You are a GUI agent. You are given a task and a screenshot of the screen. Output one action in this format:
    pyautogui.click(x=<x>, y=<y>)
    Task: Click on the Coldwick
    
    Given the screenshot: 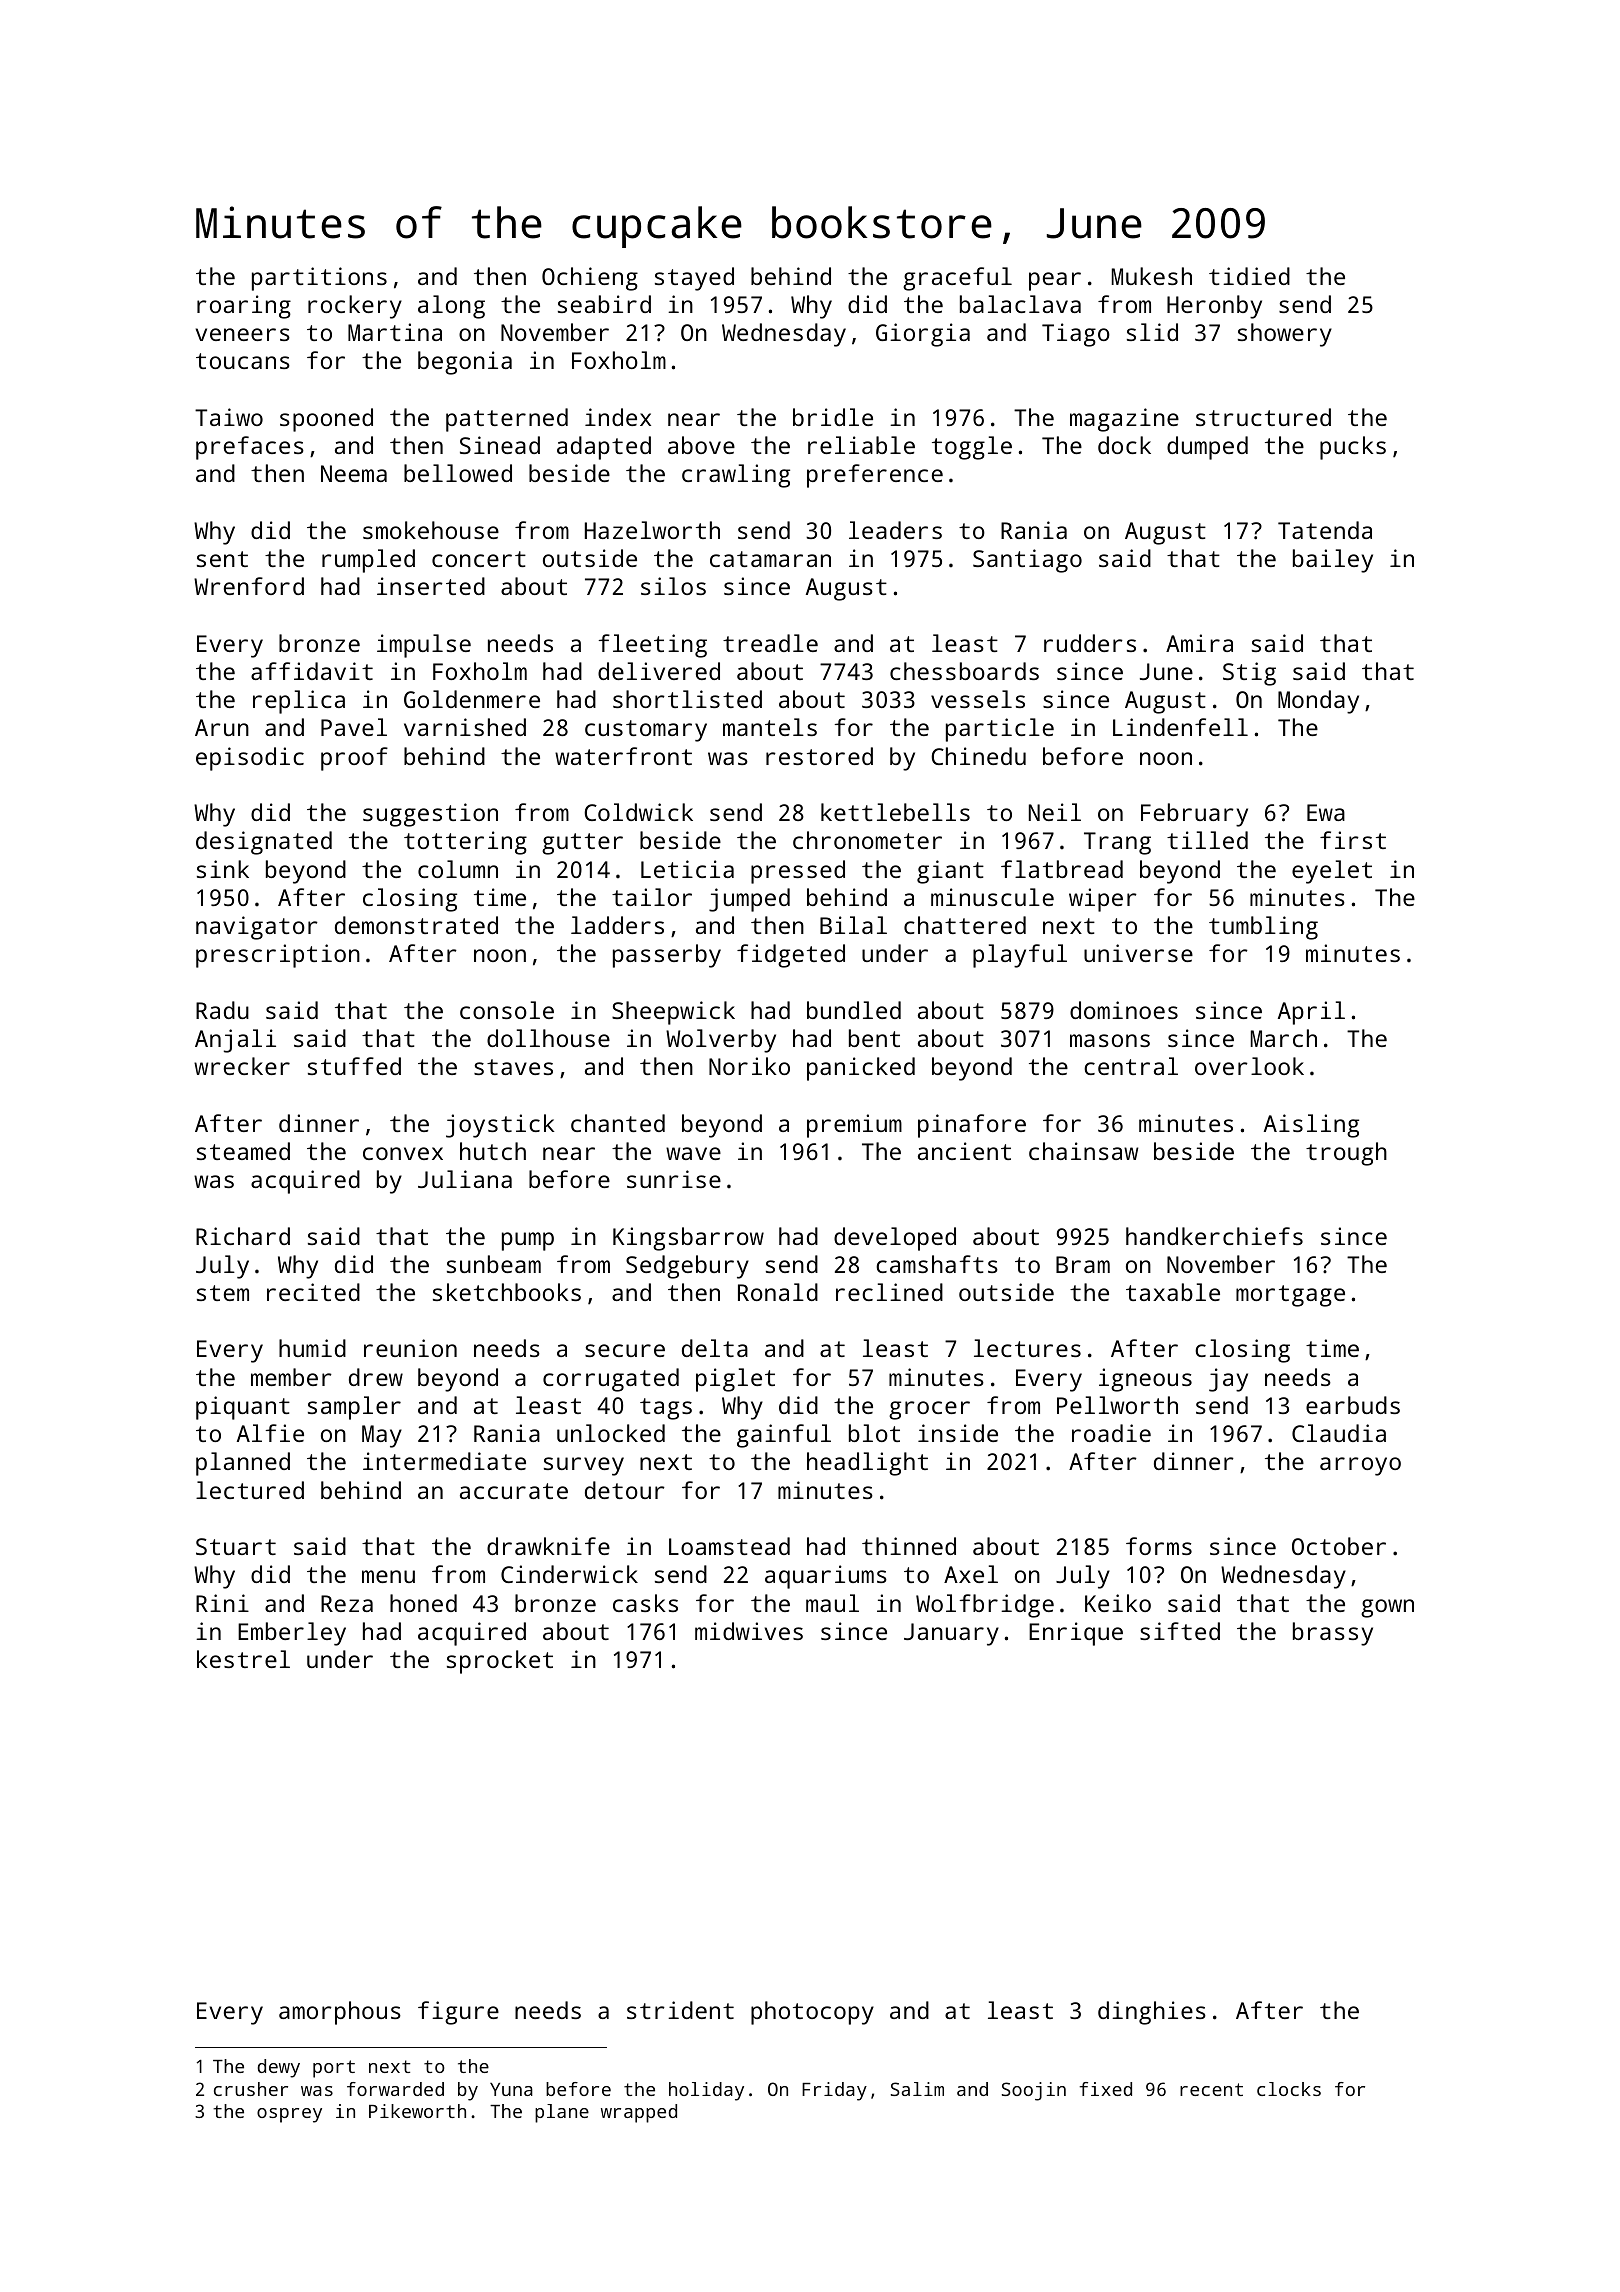 What is the action you would take?
    pyautogui.click(x=638, y=812)
